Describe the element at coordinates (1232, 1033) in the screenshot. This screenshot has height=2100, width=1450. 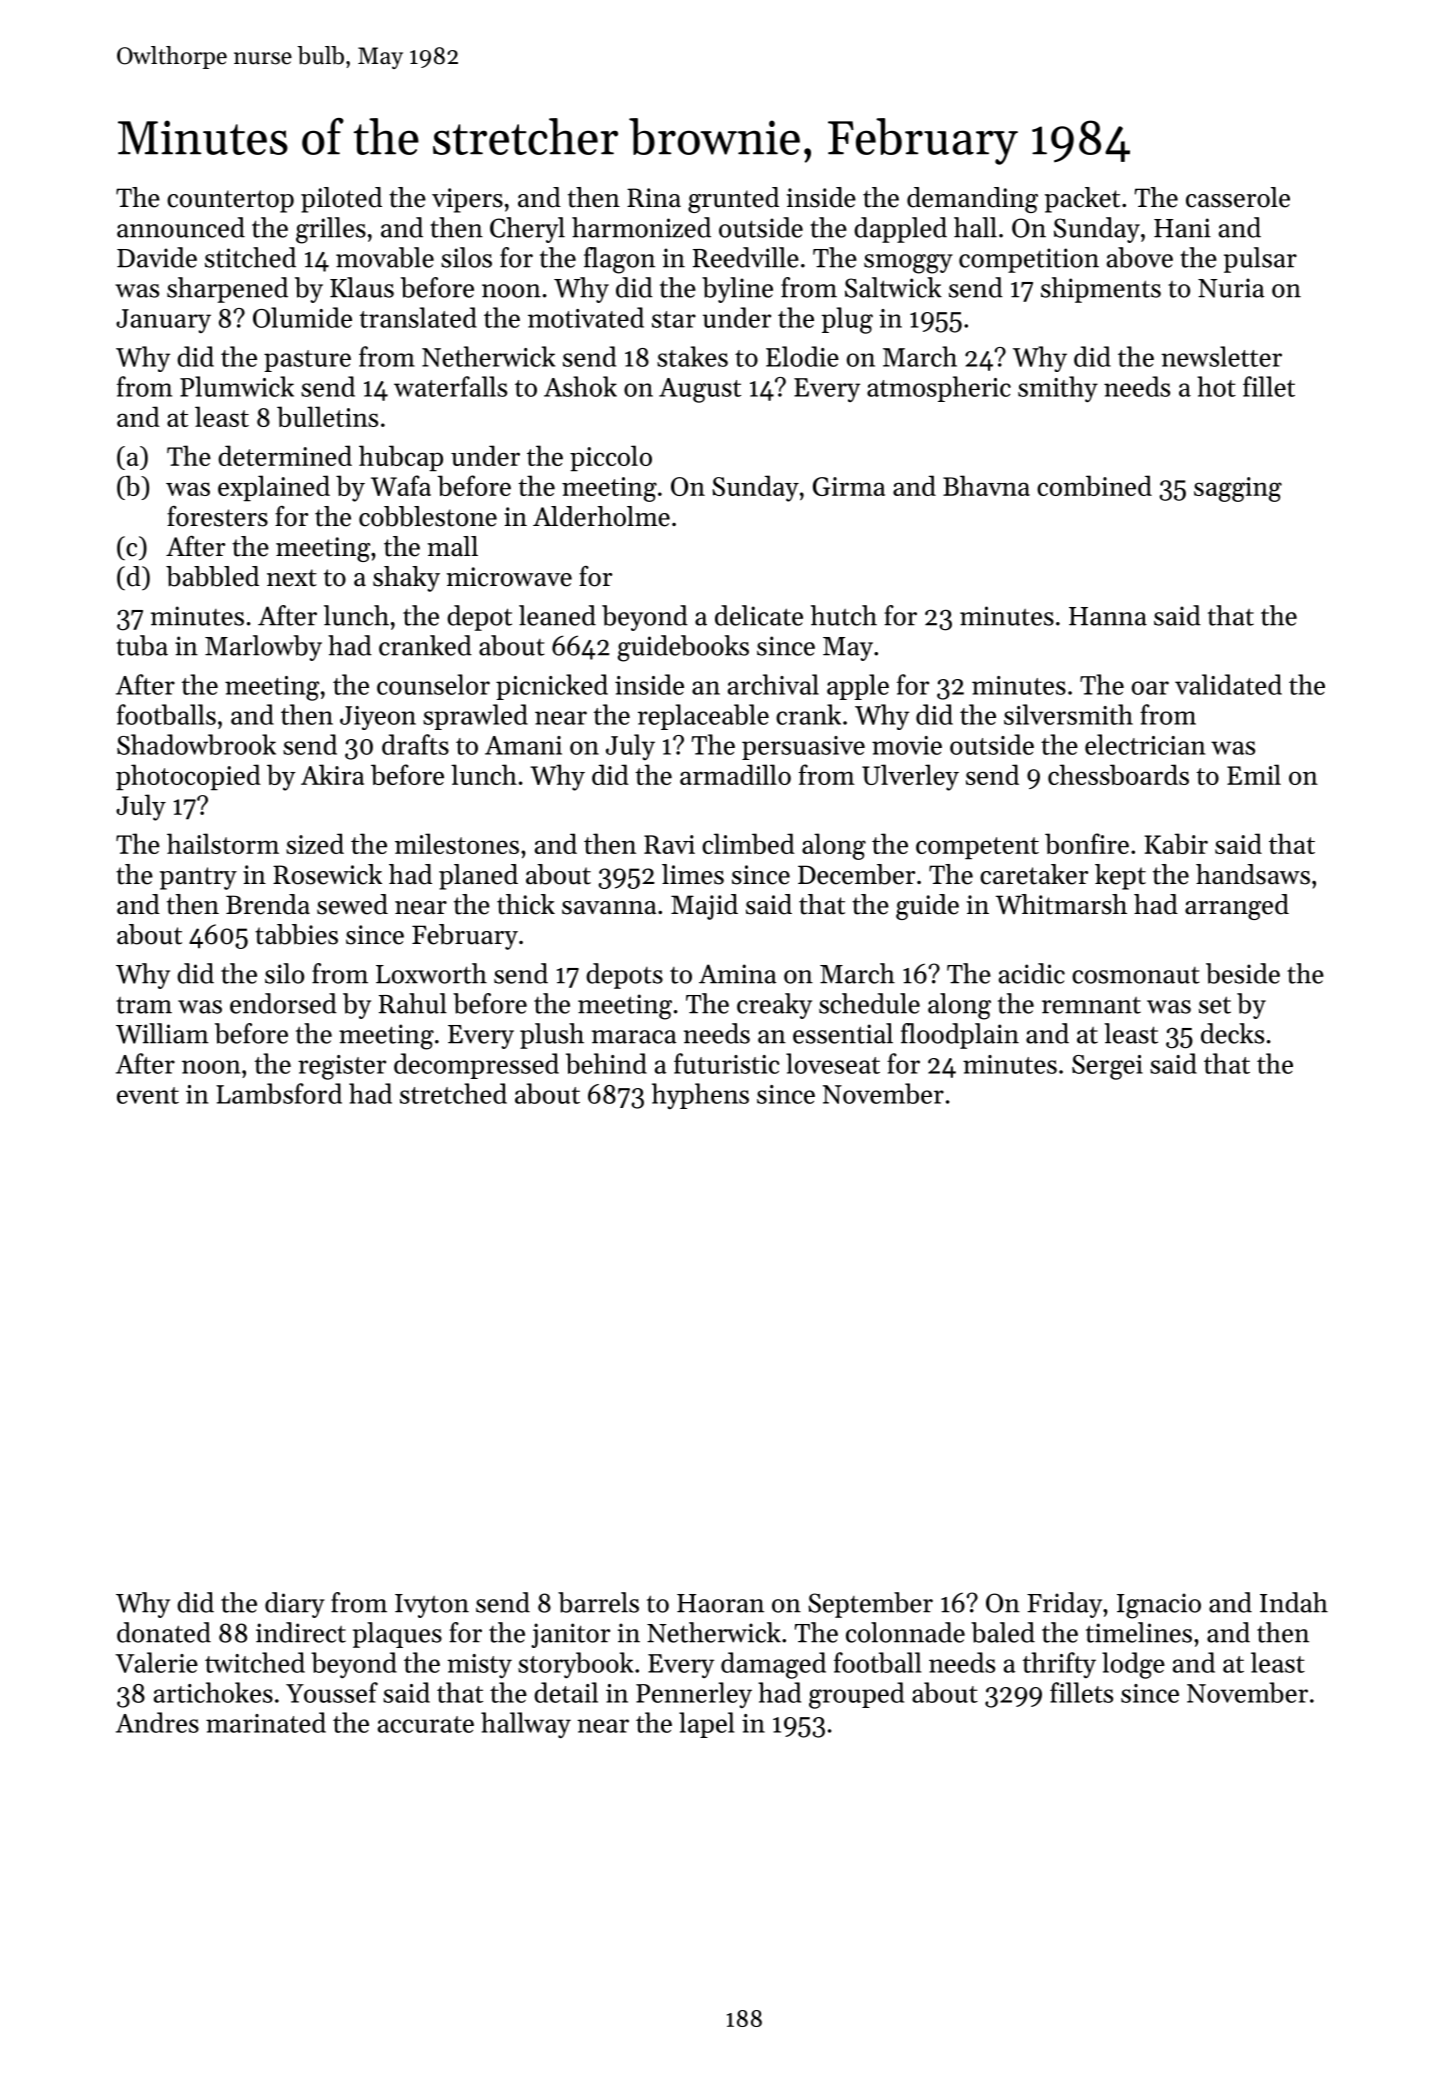
I see `decks` at that location.
